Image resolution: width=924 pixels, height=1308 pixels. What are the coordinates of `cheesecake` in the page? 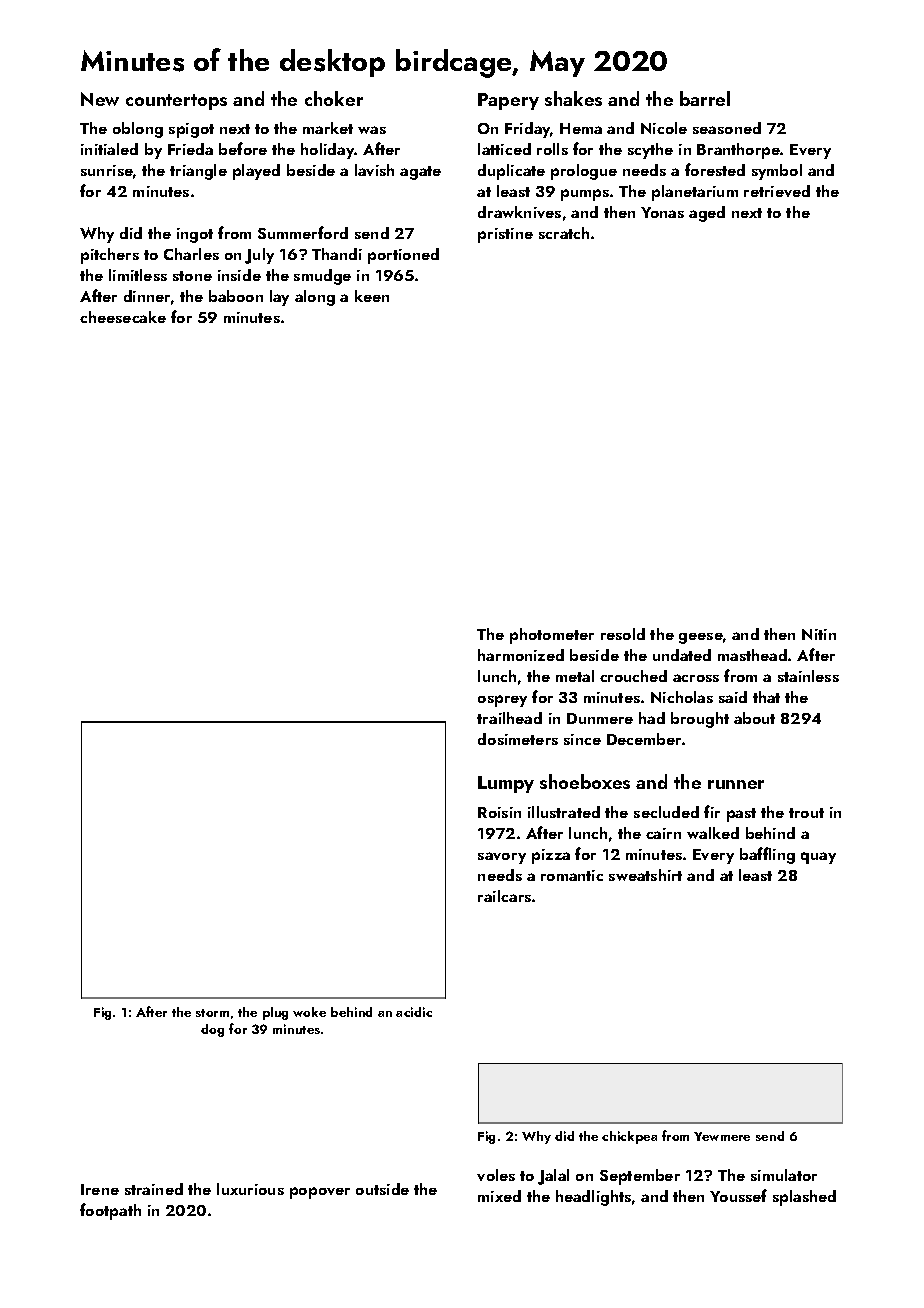 It's located at (123, 317).
